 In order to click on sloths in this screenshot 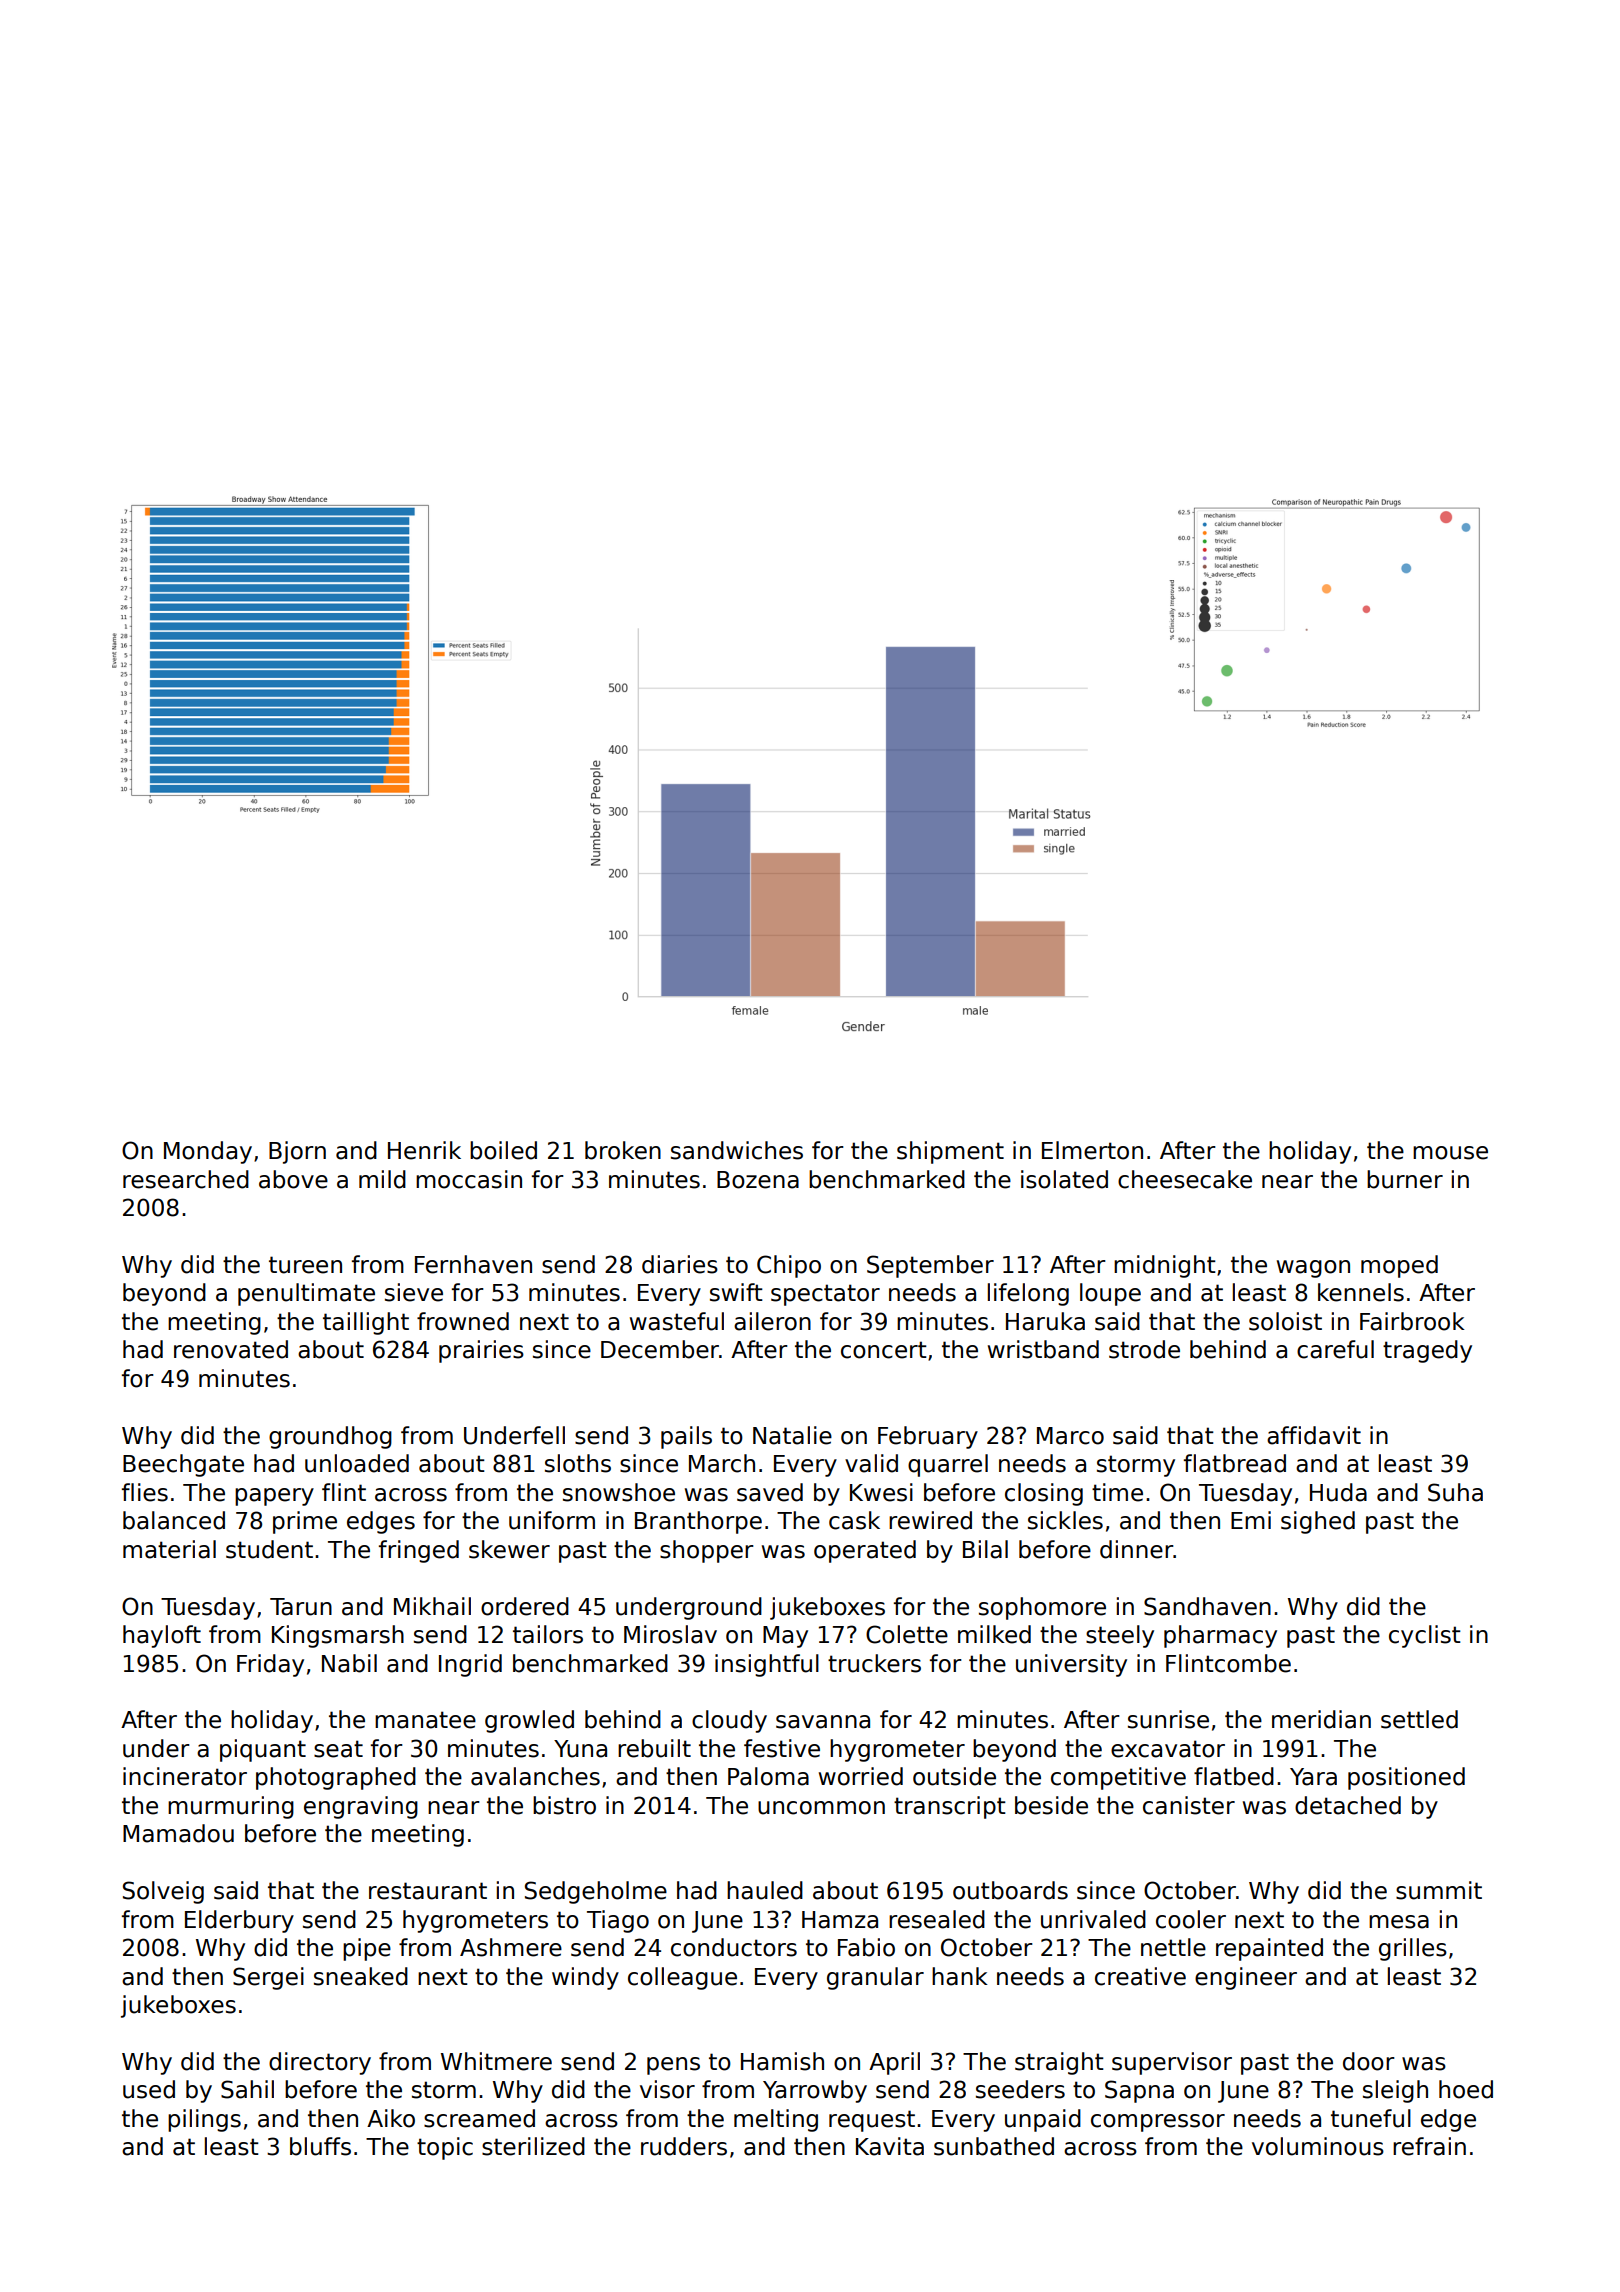, I will do `click(578, 1463)`.
